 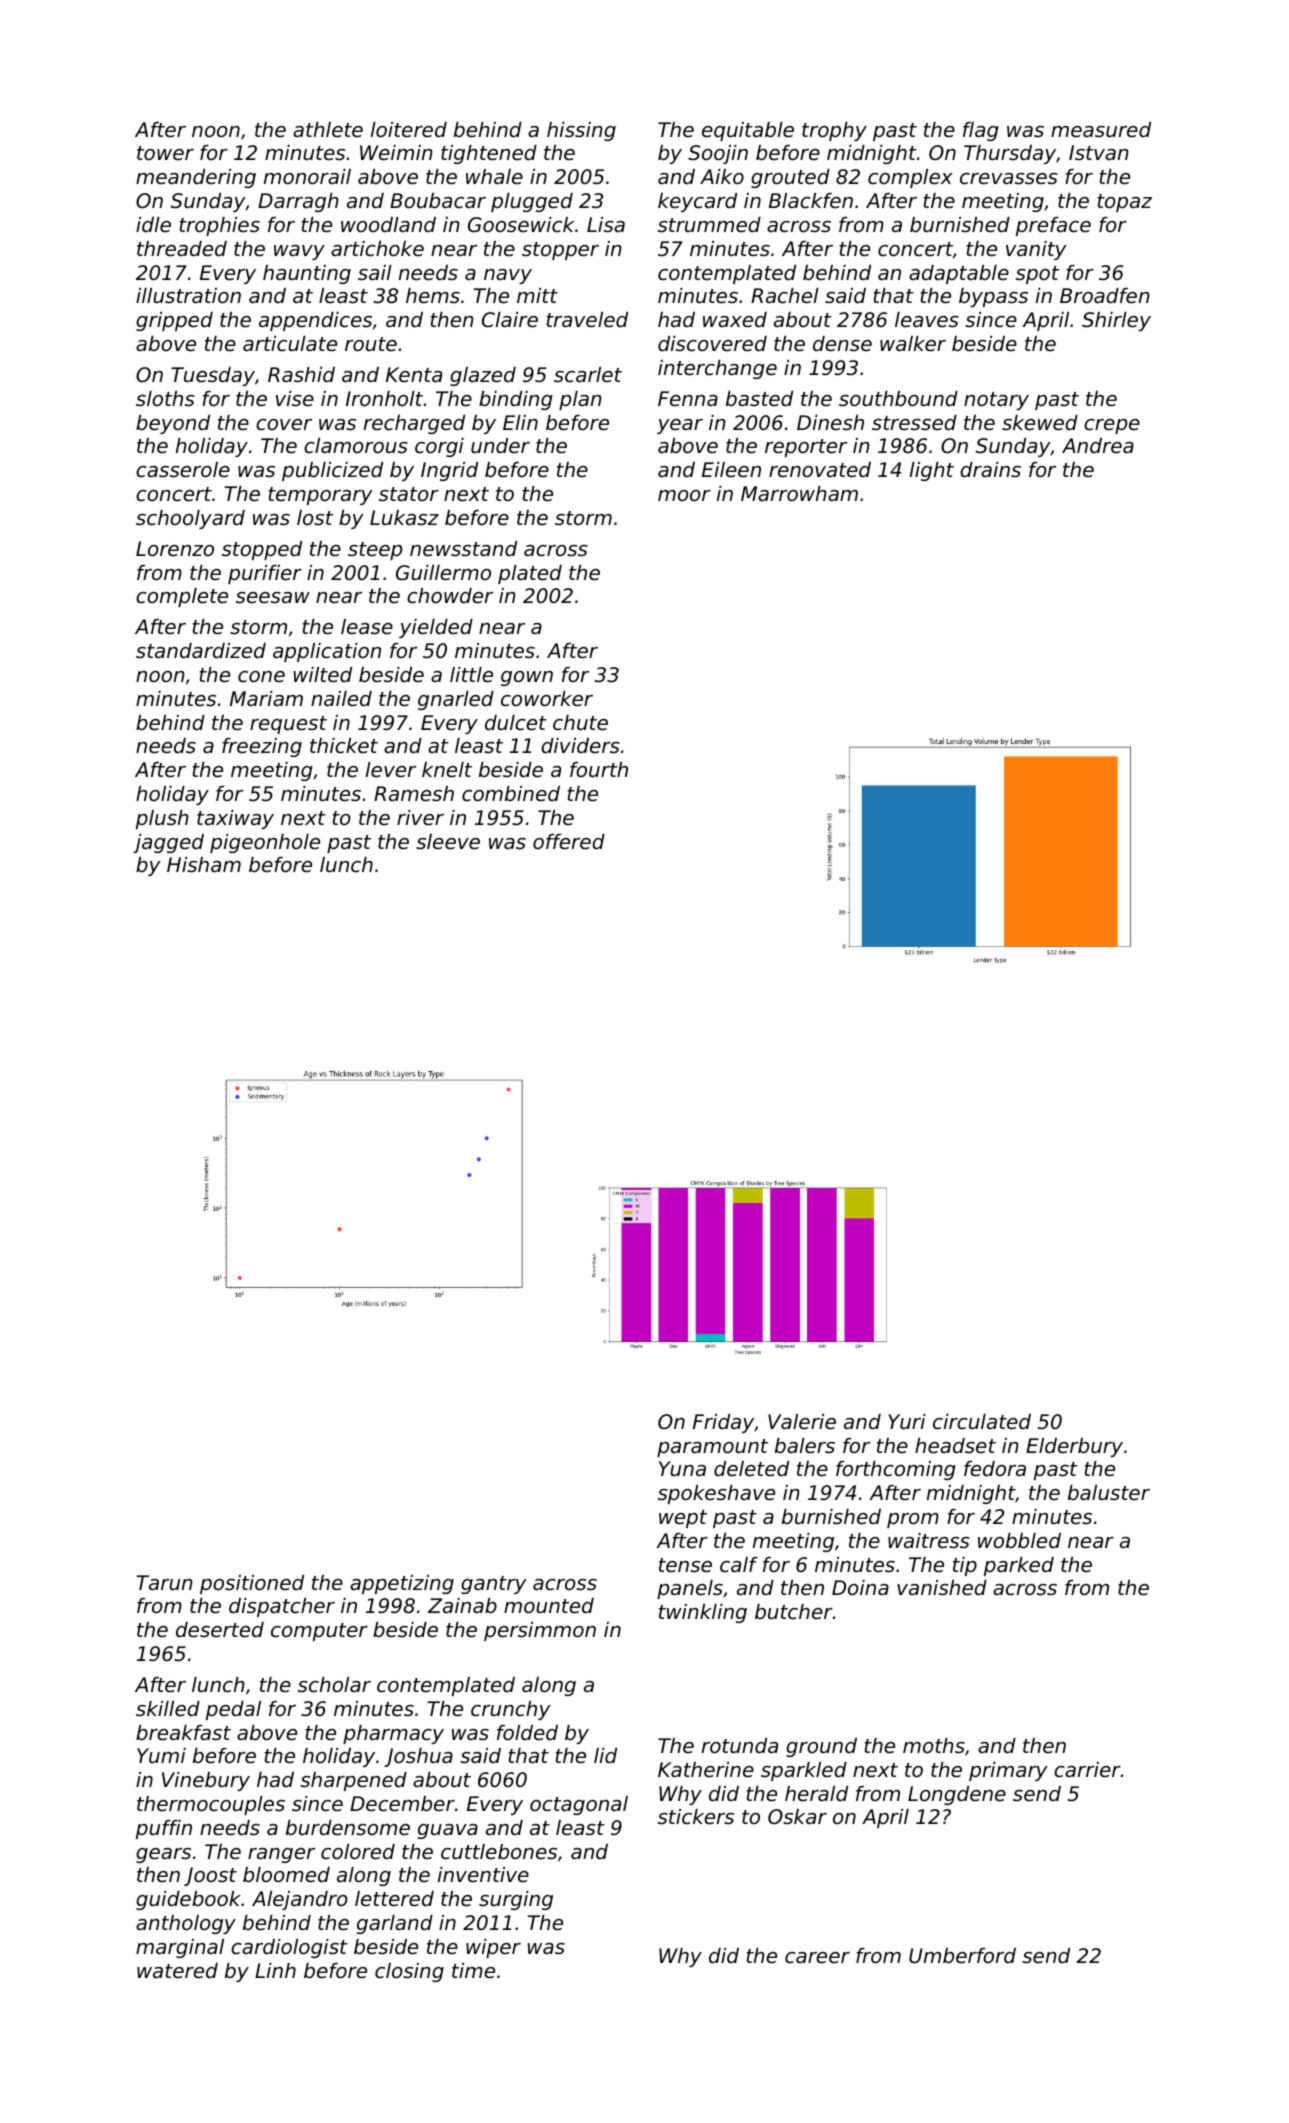 I want to click on persimmon, so click(x=540, y=1631).
